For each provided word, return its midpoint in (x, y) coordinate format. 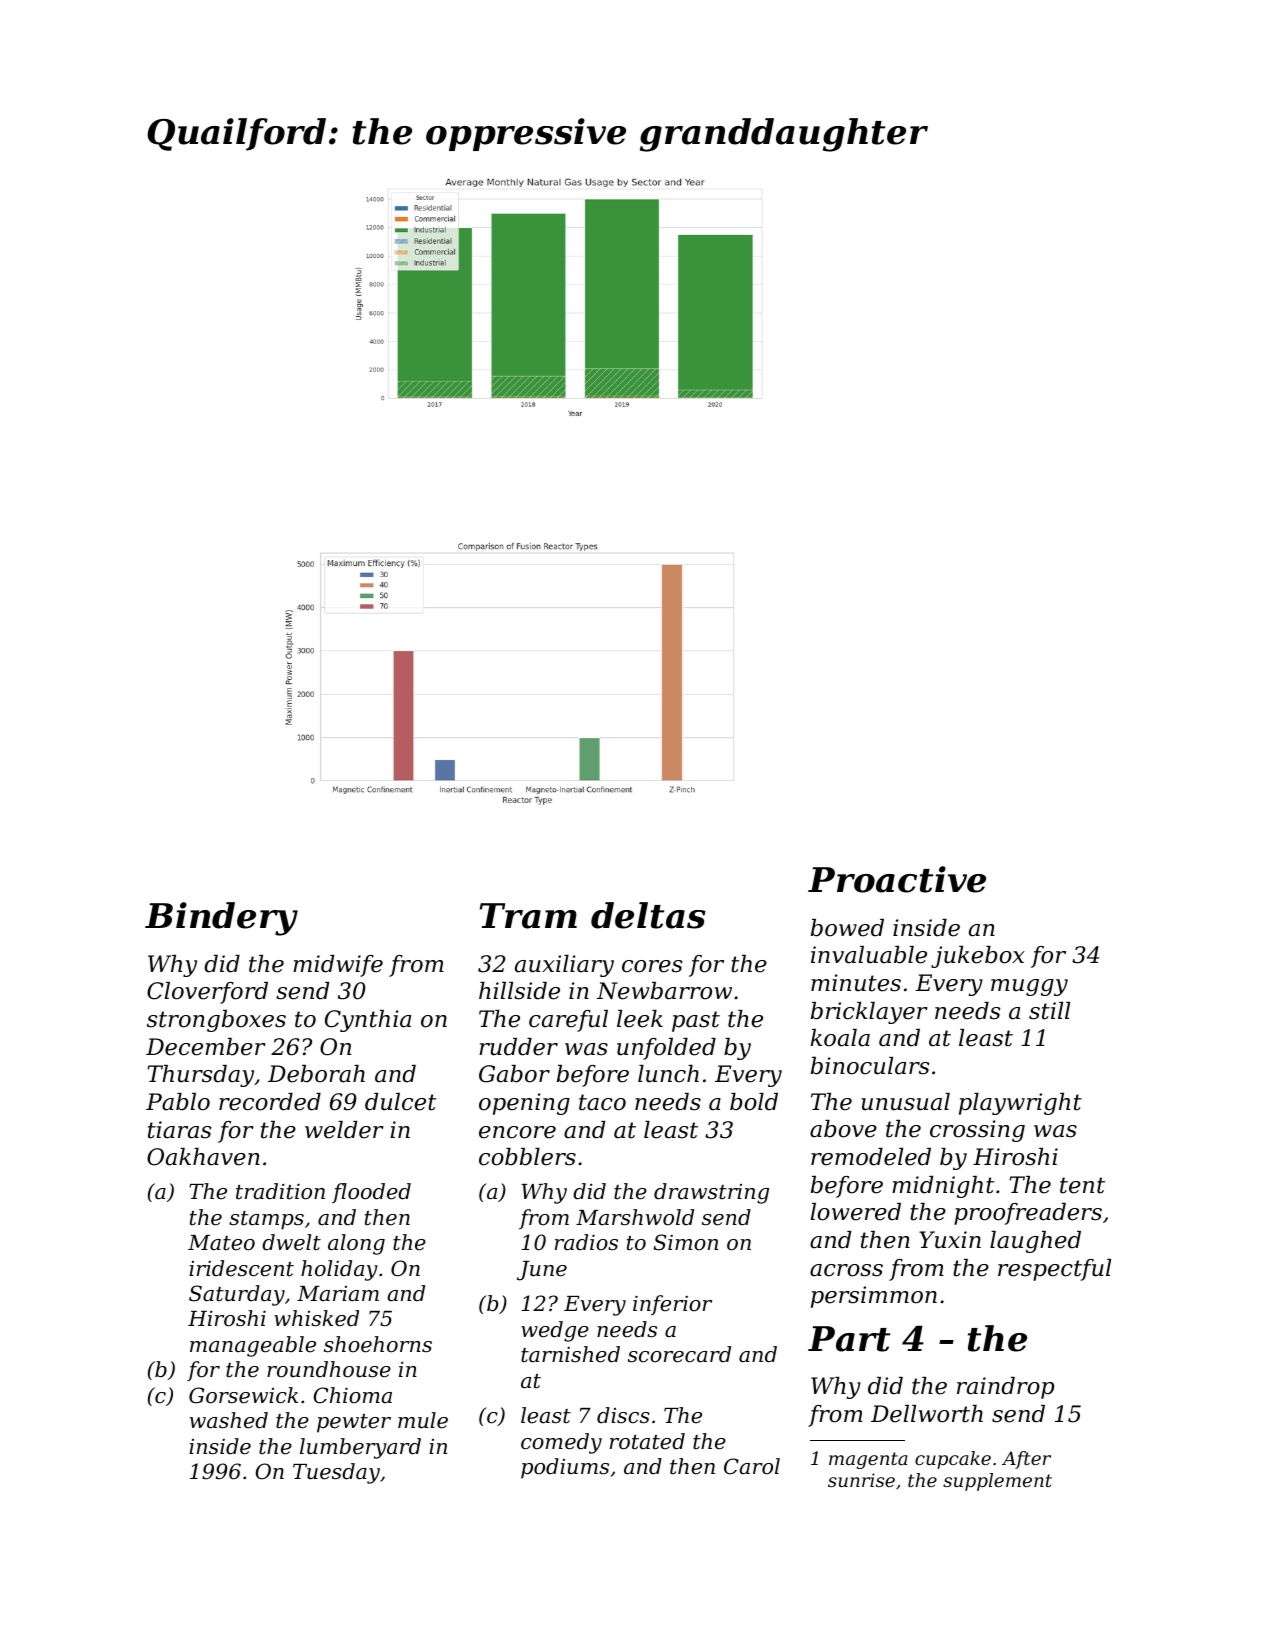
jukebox (978, 957)
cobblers (527, 1157)
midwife (338, 966)
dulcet (400, 1102)
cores (652, 966)
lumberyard (360, 1448)
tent (1082, 1185)
